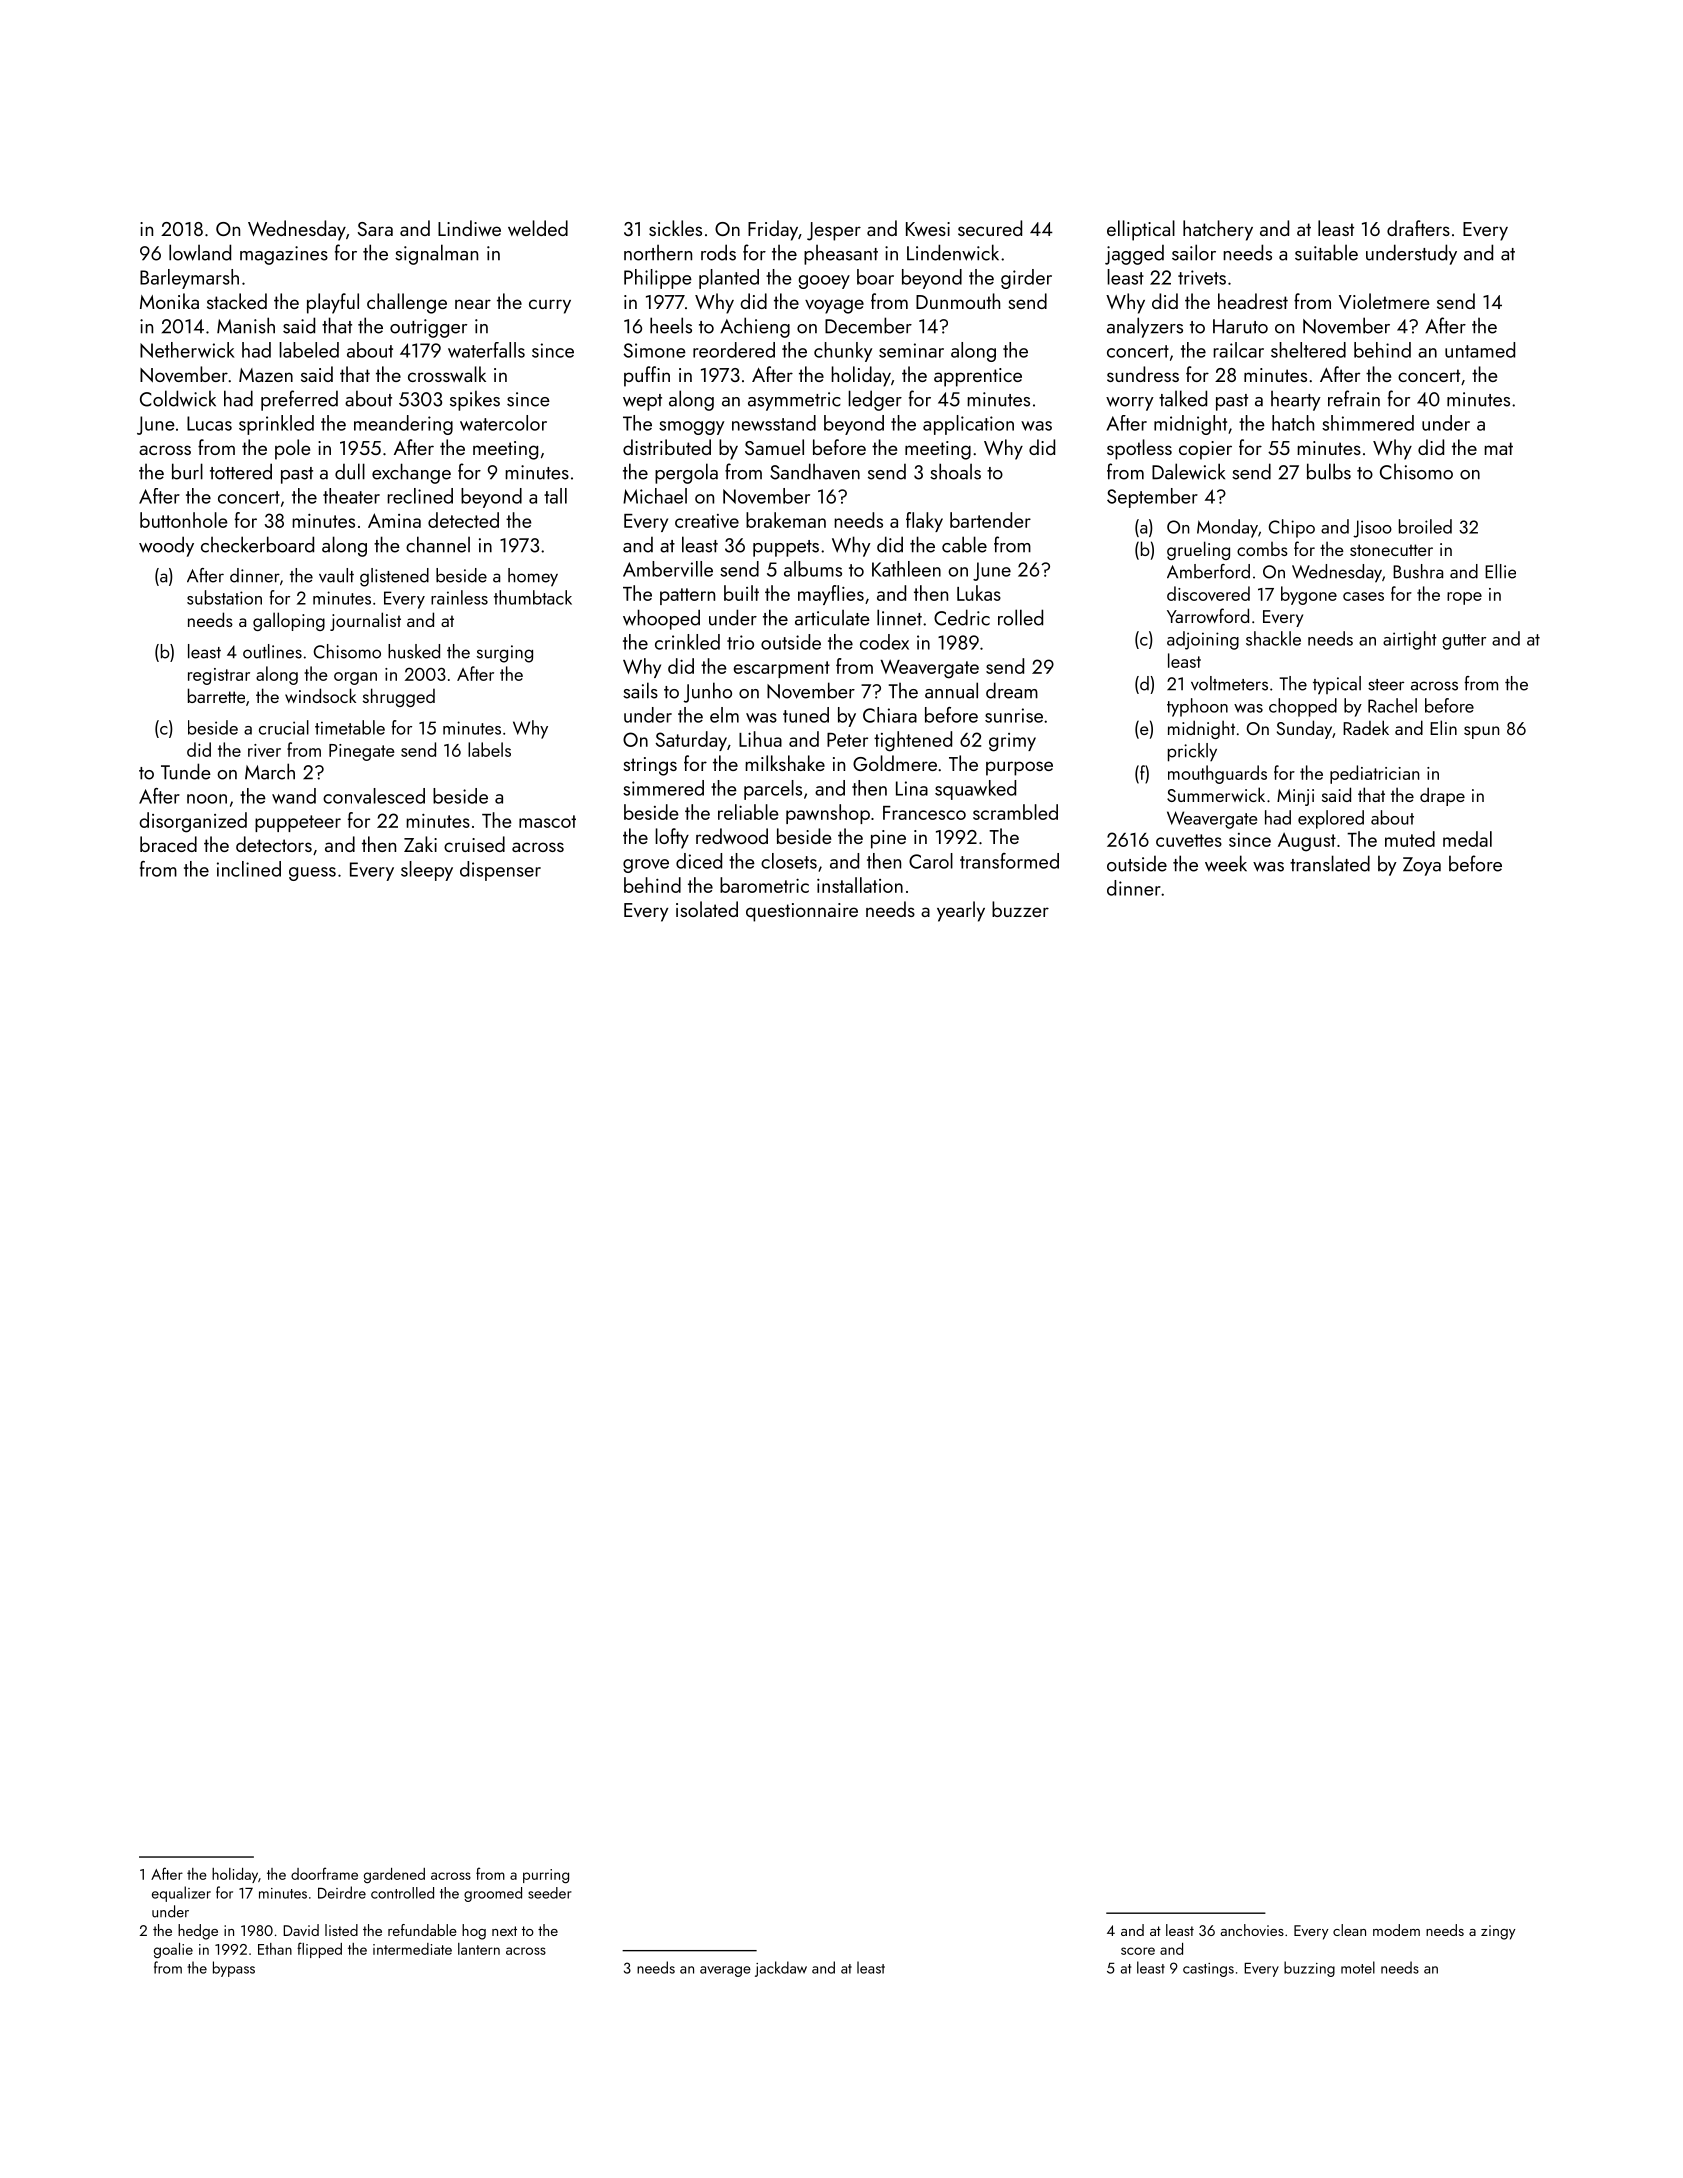 The width and height of the image is (1683, 2178). What do you see at coordinates (774, 423) in the image?
I see `newsstand` at bounding box center [774, 423].
